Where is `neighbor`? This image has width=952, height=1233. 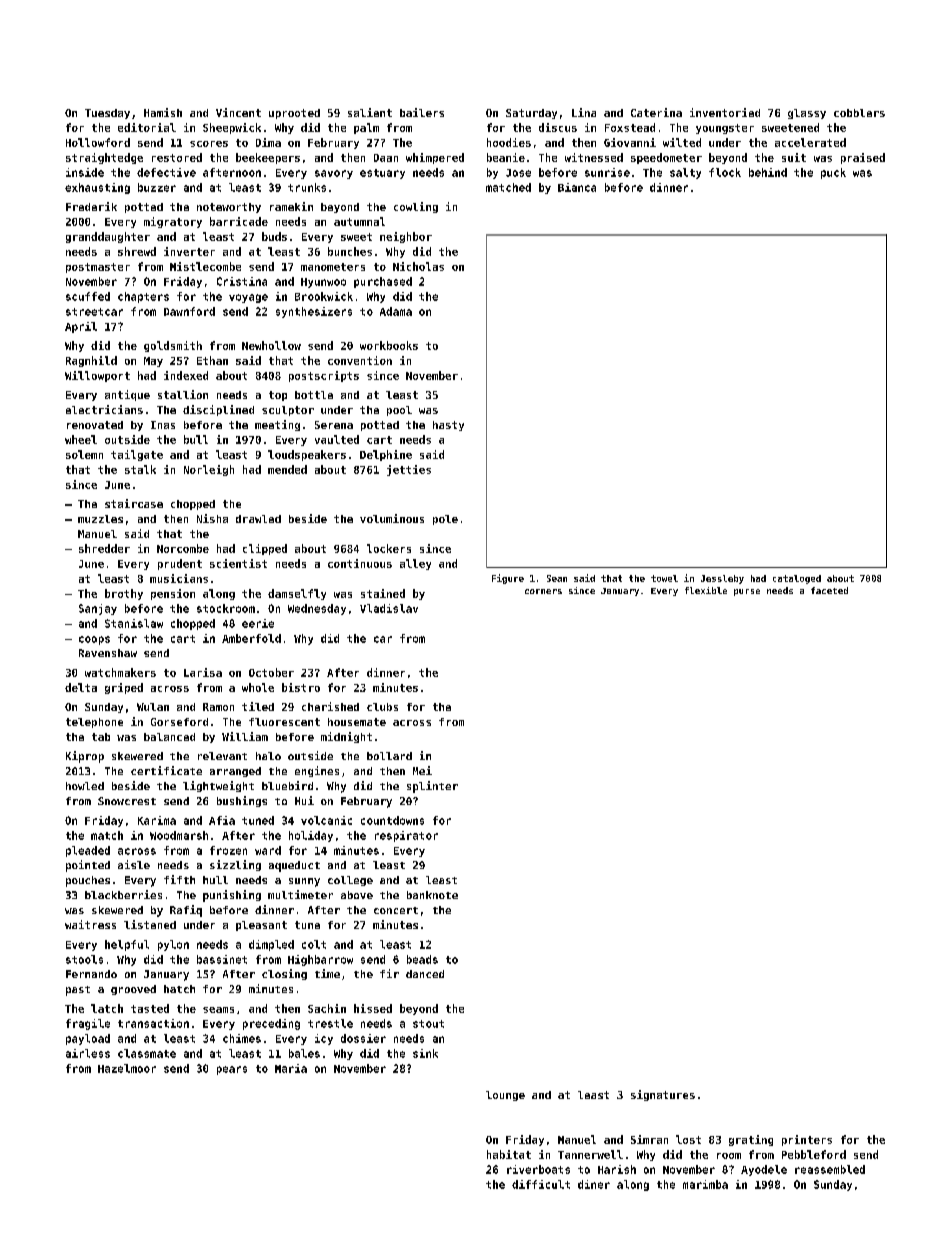 neighbor is located at coordinates (406, 237).
